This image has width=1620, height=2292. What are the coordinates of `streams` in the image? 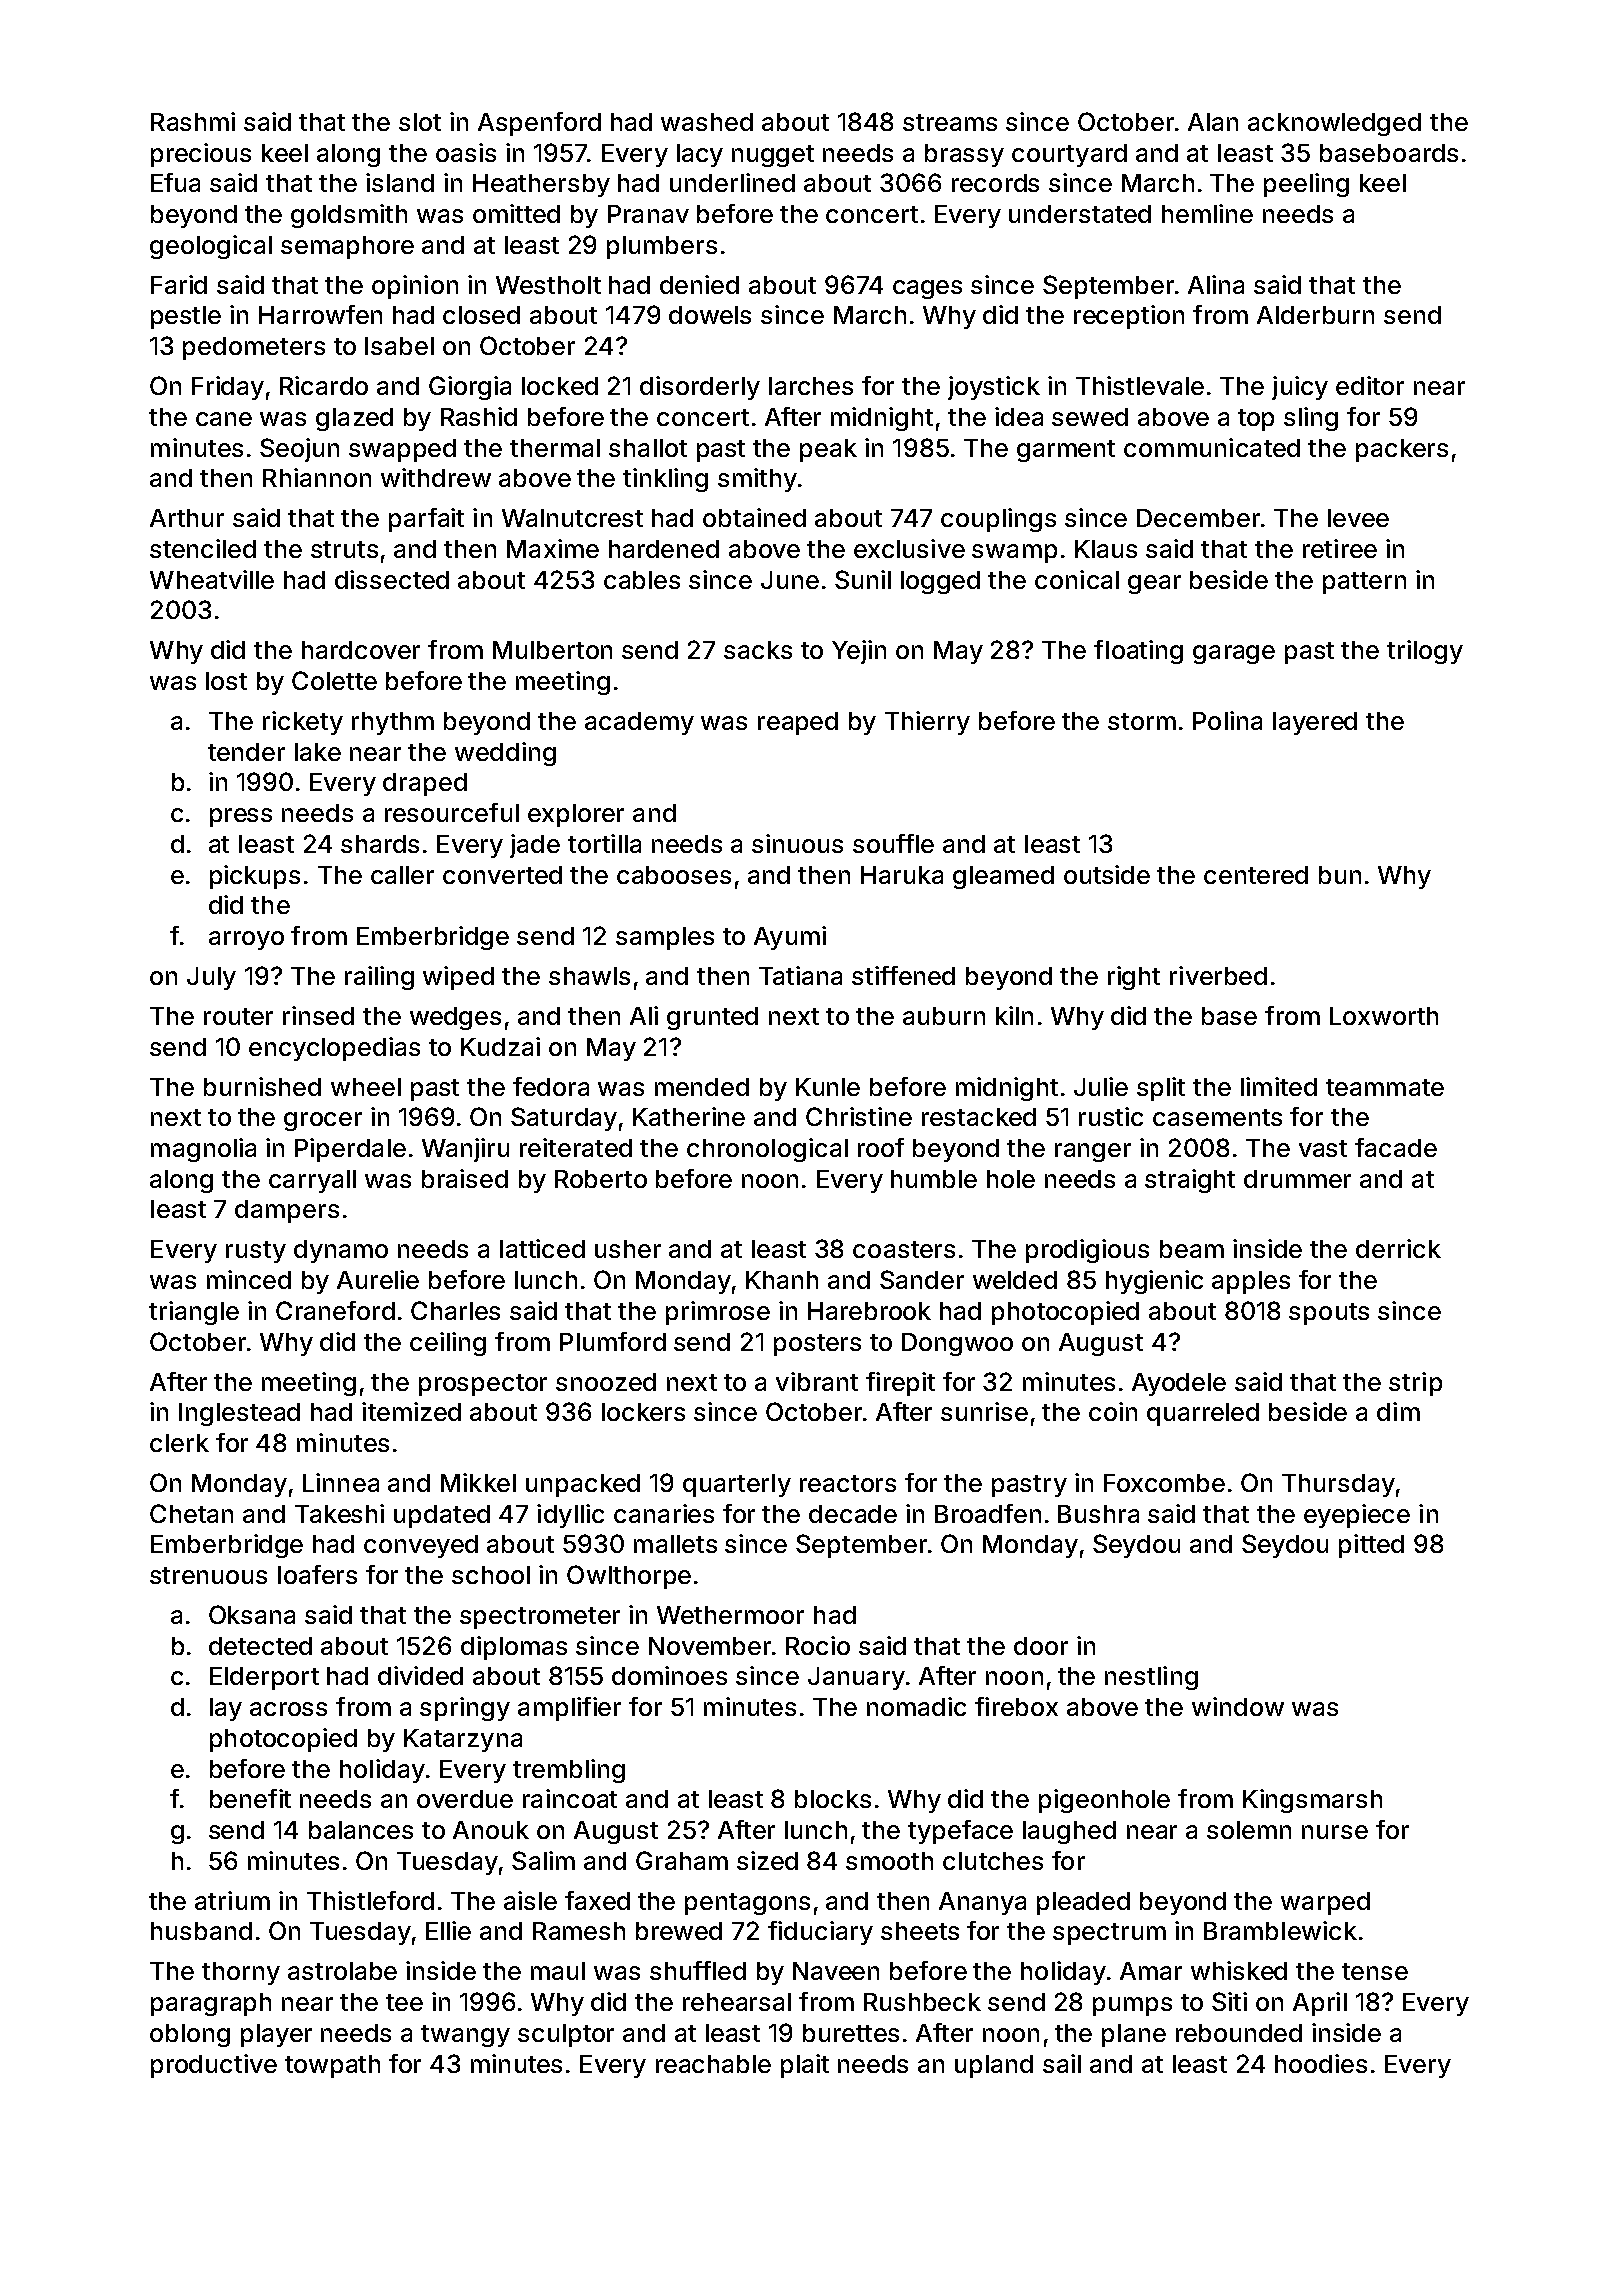 It's located at (950, 122).
